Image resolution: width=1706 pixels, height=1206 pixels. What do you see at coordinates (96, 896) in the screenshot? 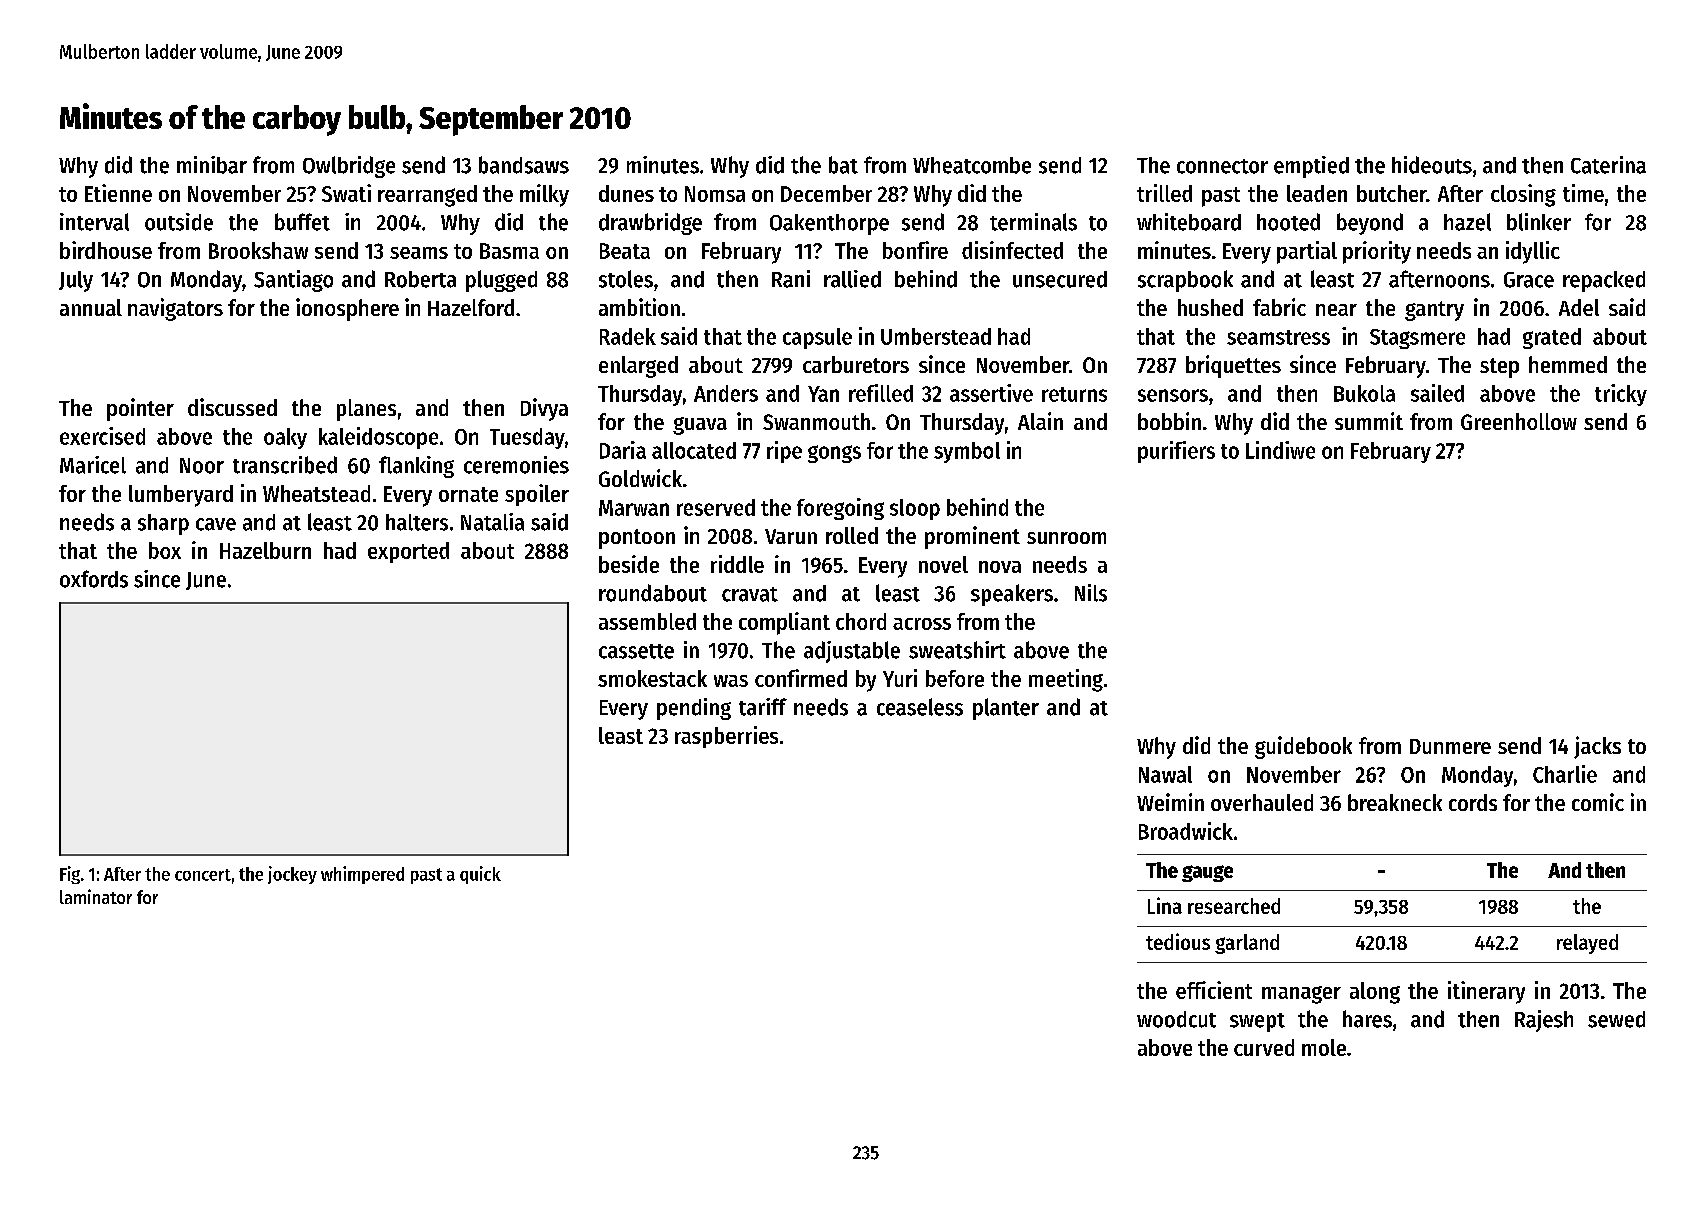
I see `laminator` at bounding box center [96, 896].
